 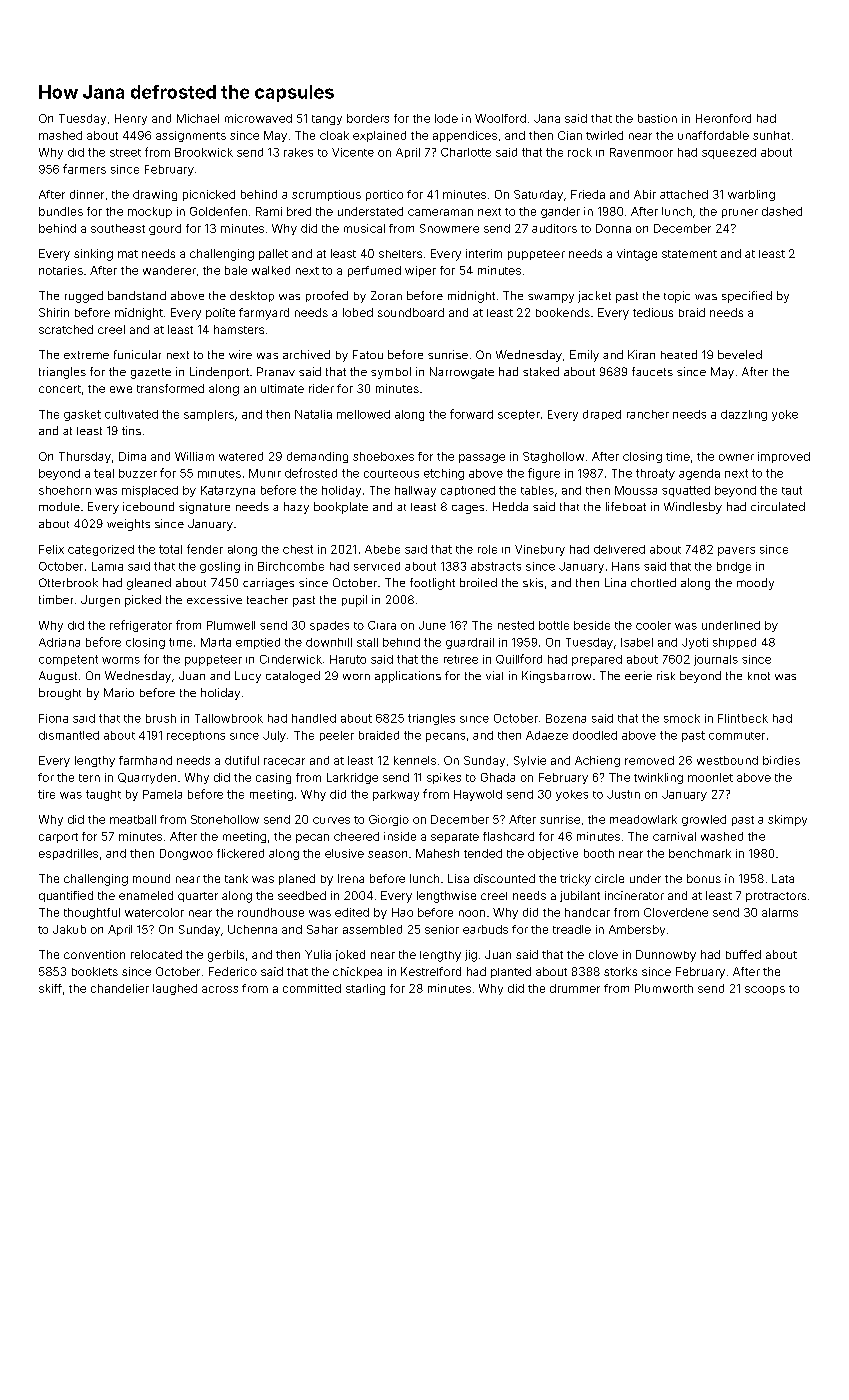 I want to click on starling, so click(x=365, y=989).
